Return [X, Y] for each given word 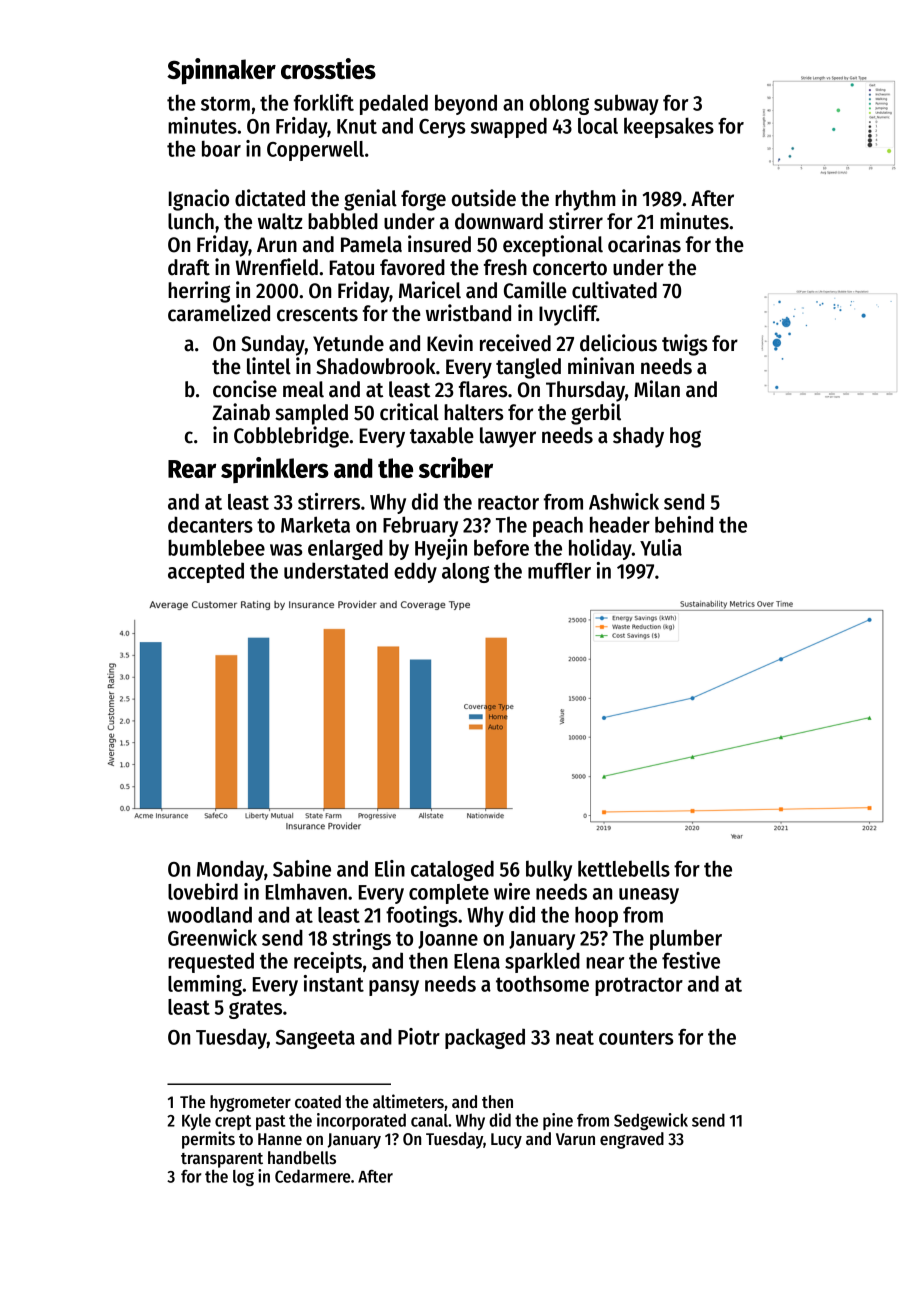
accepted [206, 572]
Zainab [241, 412]
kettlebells [624, 868]
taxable [442, 435]
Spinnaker [221, 71]
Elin [390, 868]
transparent [222, 1160]
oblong [559, 104]
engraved [632, 1140]
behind [684, 524]
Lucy [506, 1141]
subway [626, 104]
